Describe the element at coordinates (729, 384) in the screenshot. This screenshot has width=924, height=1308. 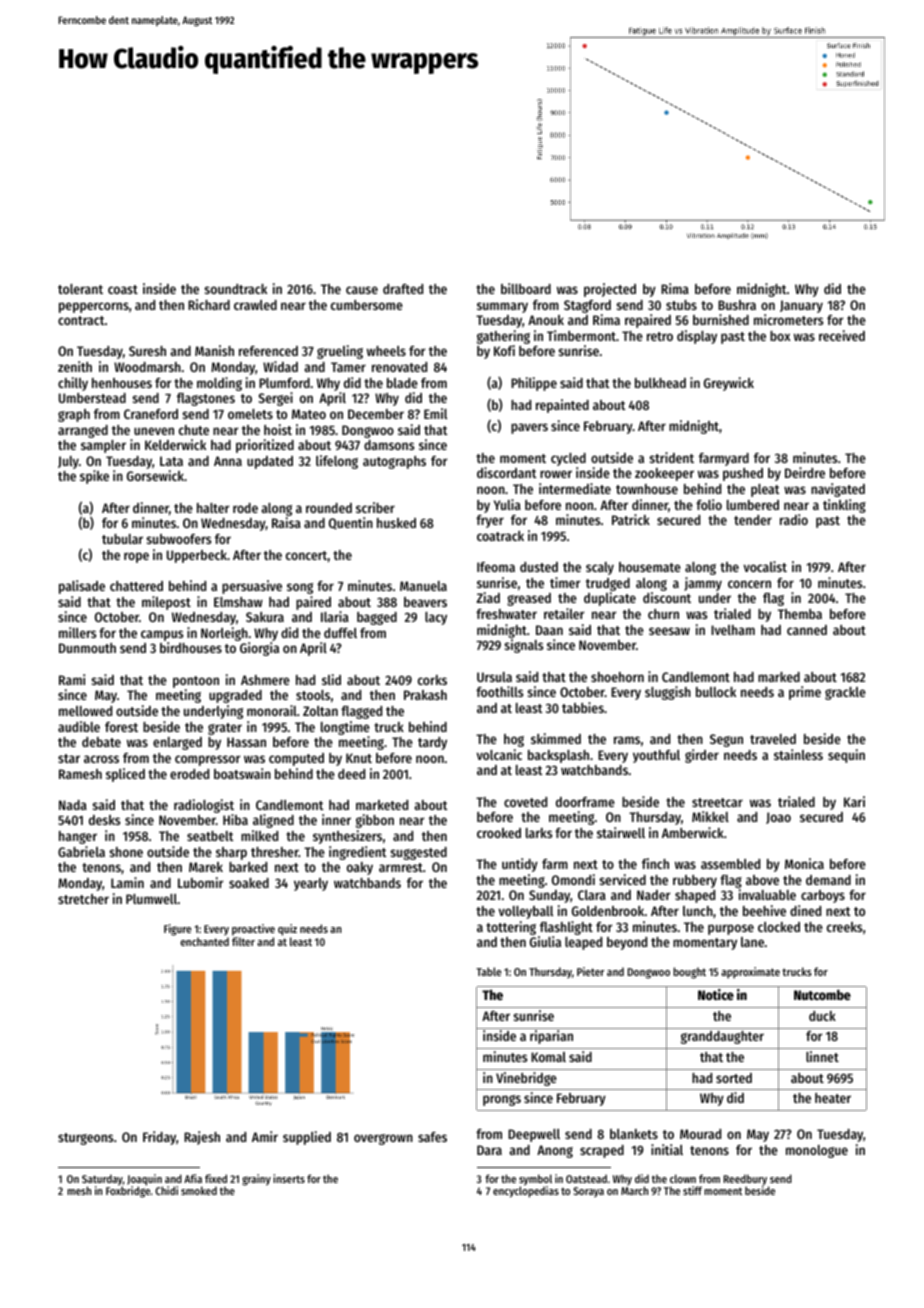
I see `Greywick` at that location.
